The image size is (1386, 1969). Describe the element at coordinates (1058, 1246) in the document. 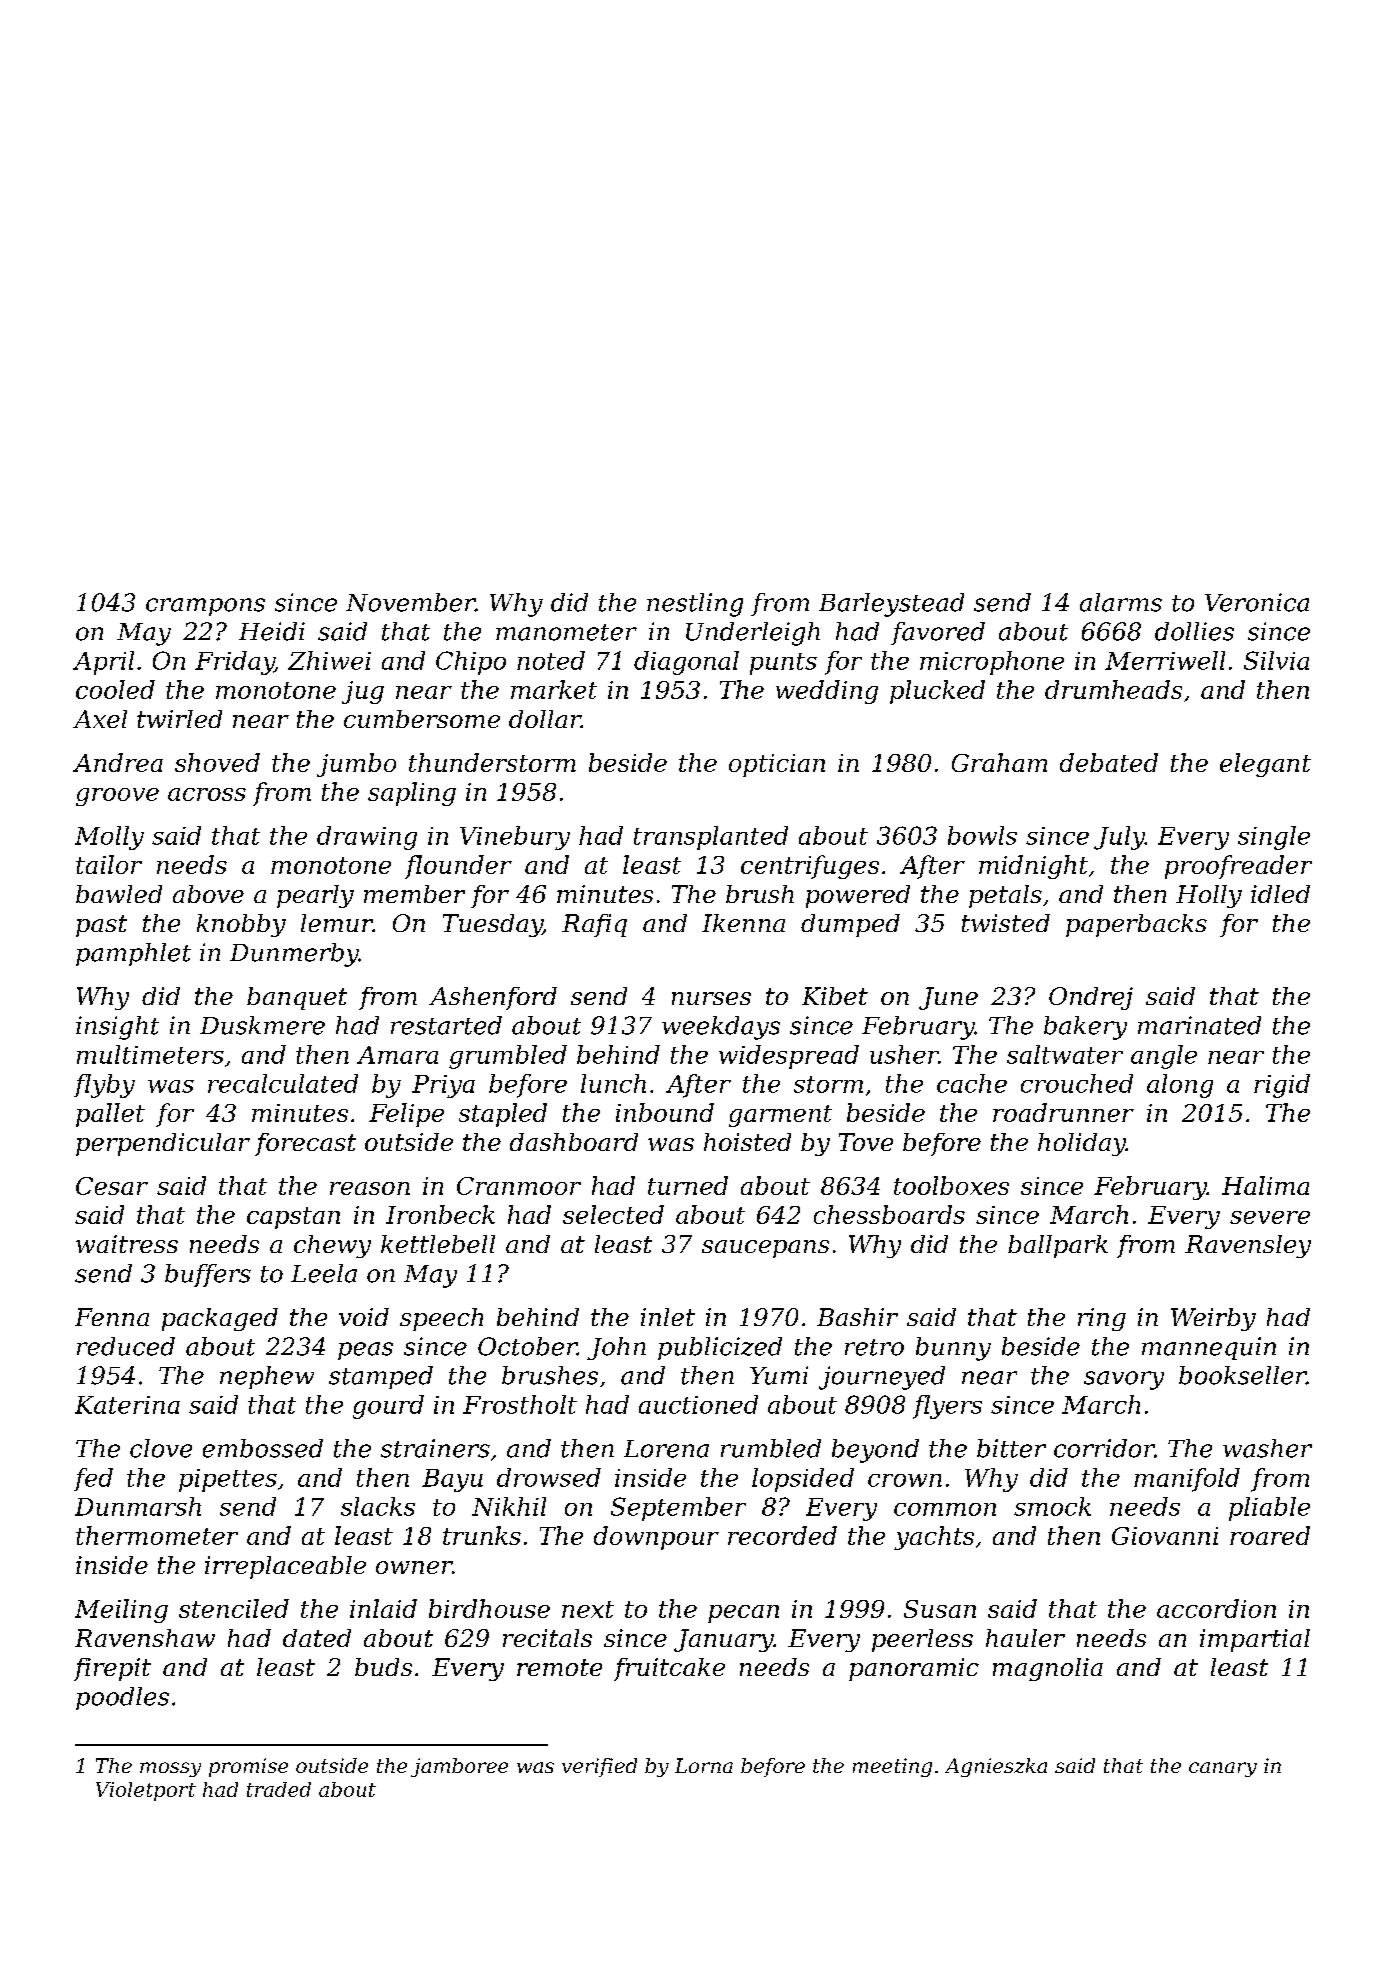

I see `ballpark` at that location.
